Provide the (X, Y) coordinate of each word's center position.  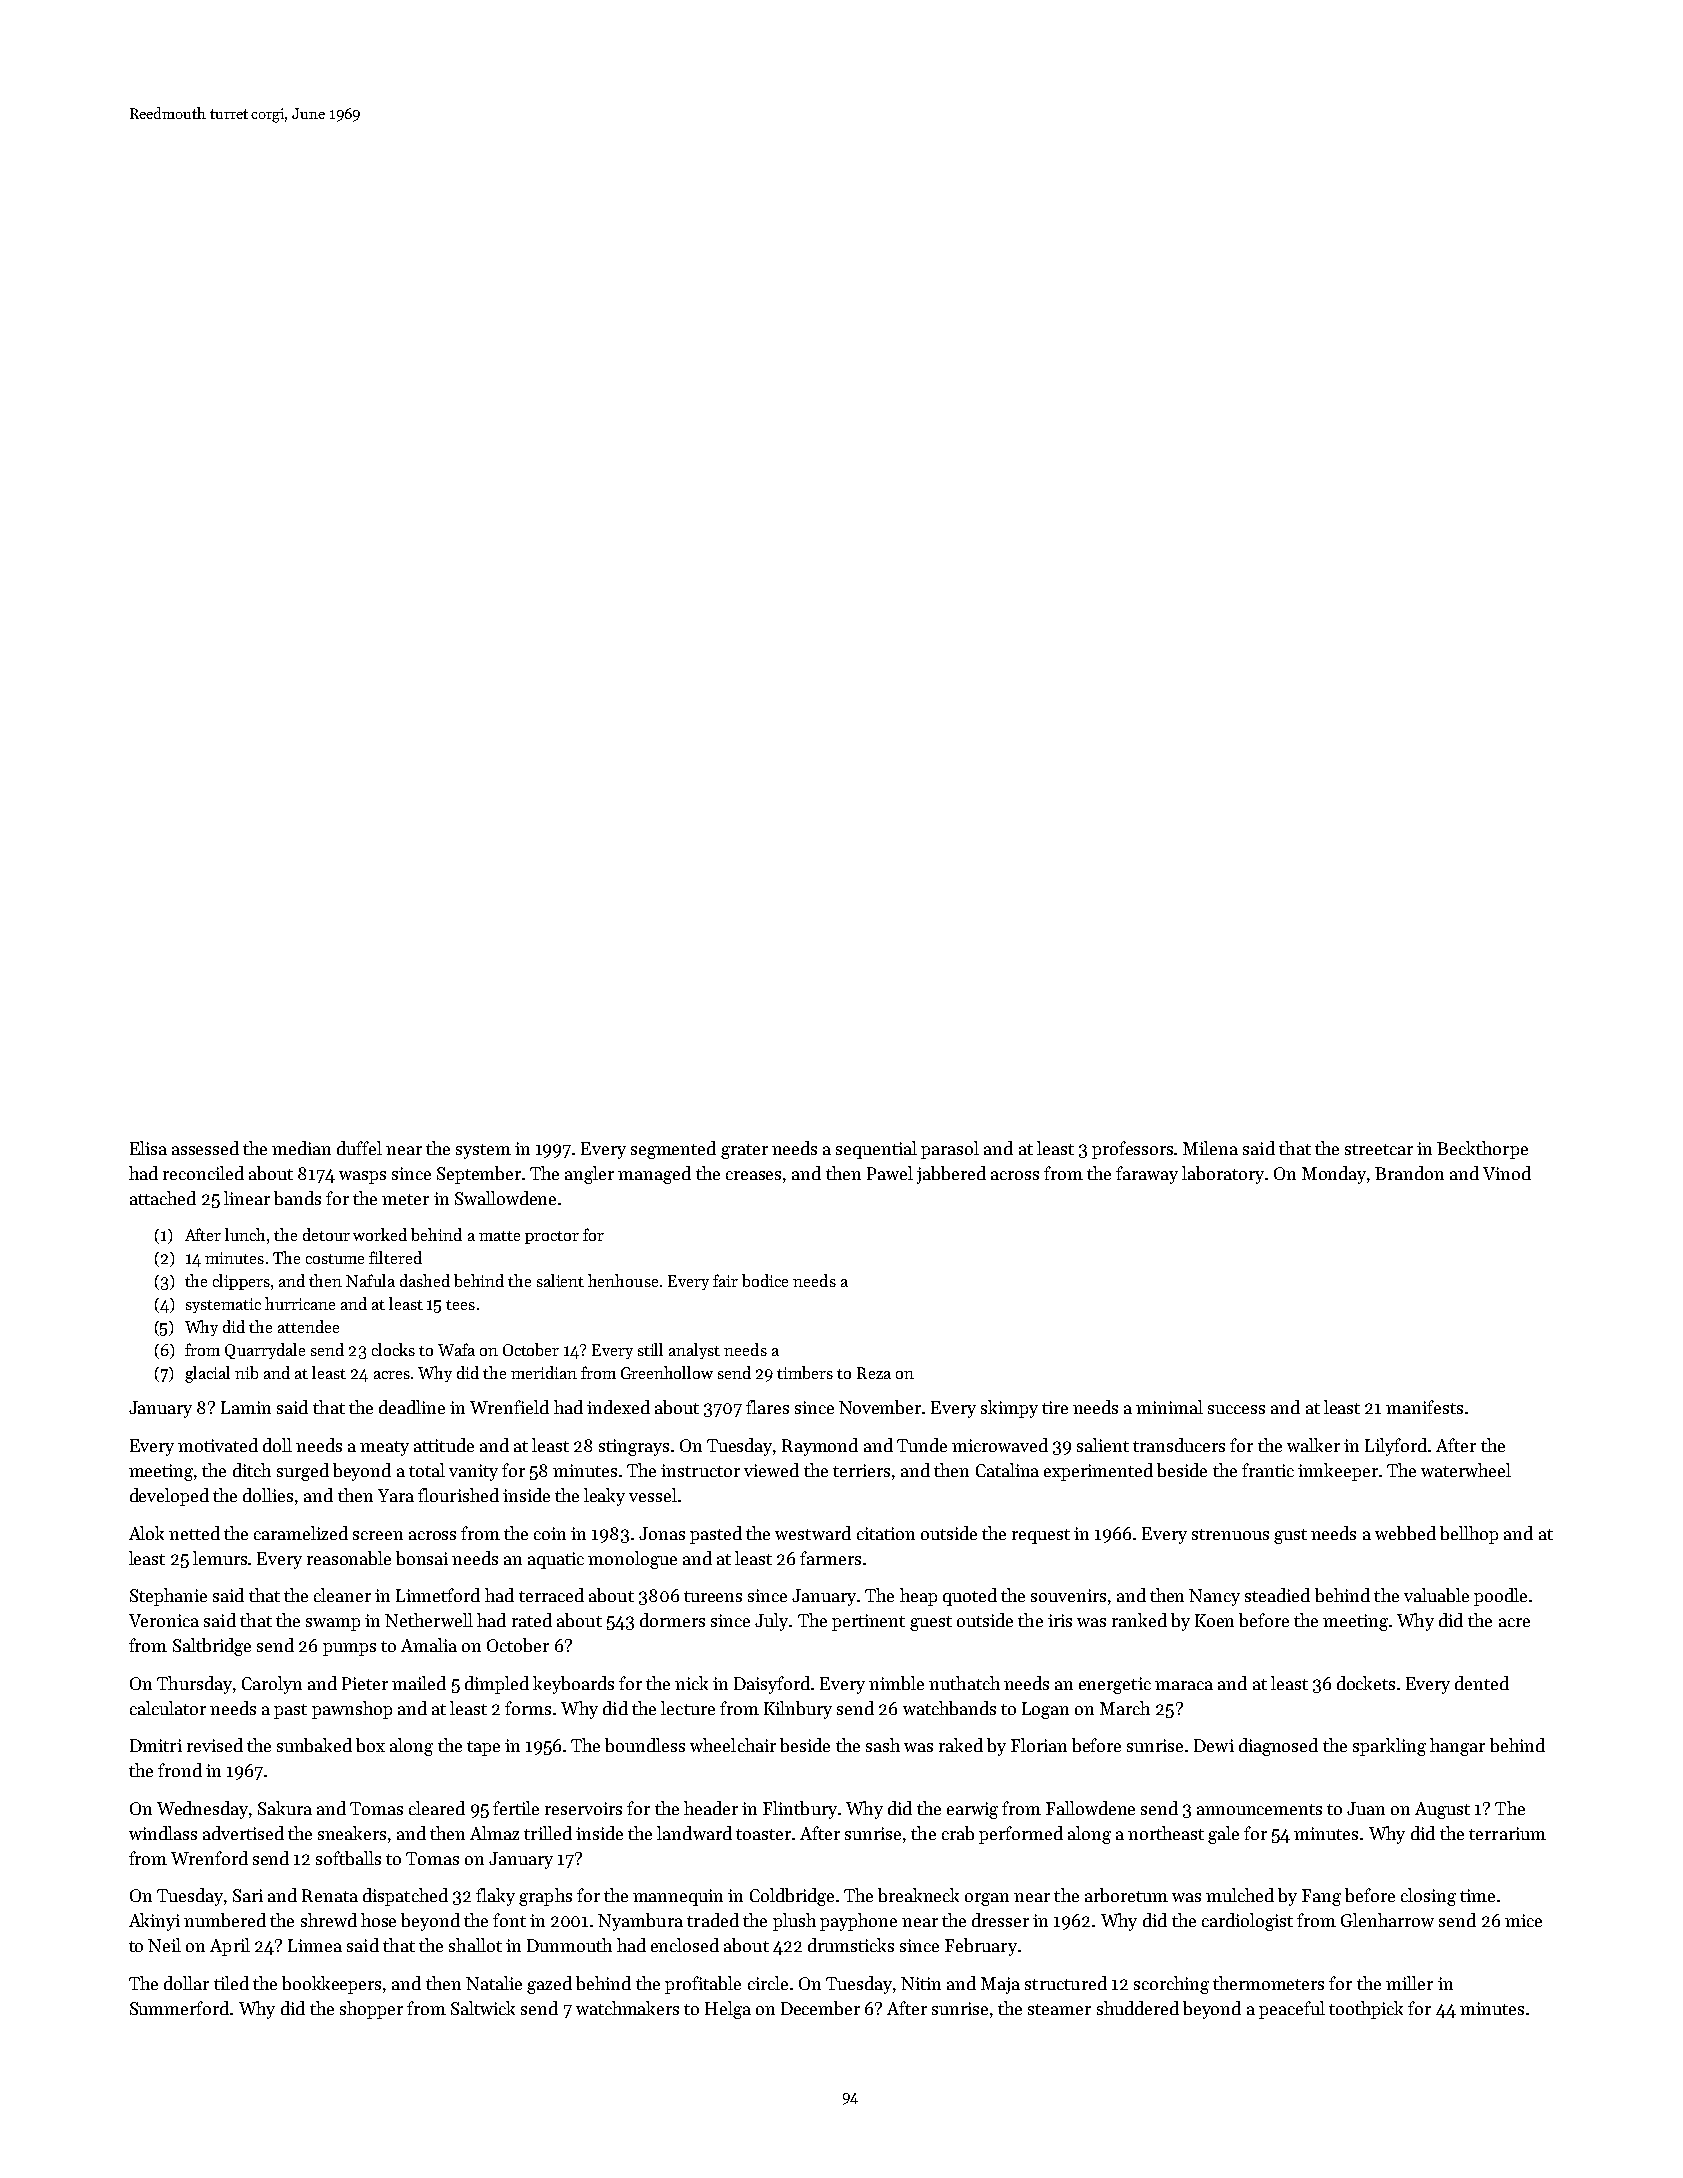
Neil (164, 1945)
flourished (458, 1495)
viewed (771, 1470)
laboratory (1223, 1175)
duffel (359, 1148)
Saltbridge (212, 1647)
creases (753, 1175)
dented (1482, 1683)
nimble (896, 1683)
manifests (1424, 1407)
